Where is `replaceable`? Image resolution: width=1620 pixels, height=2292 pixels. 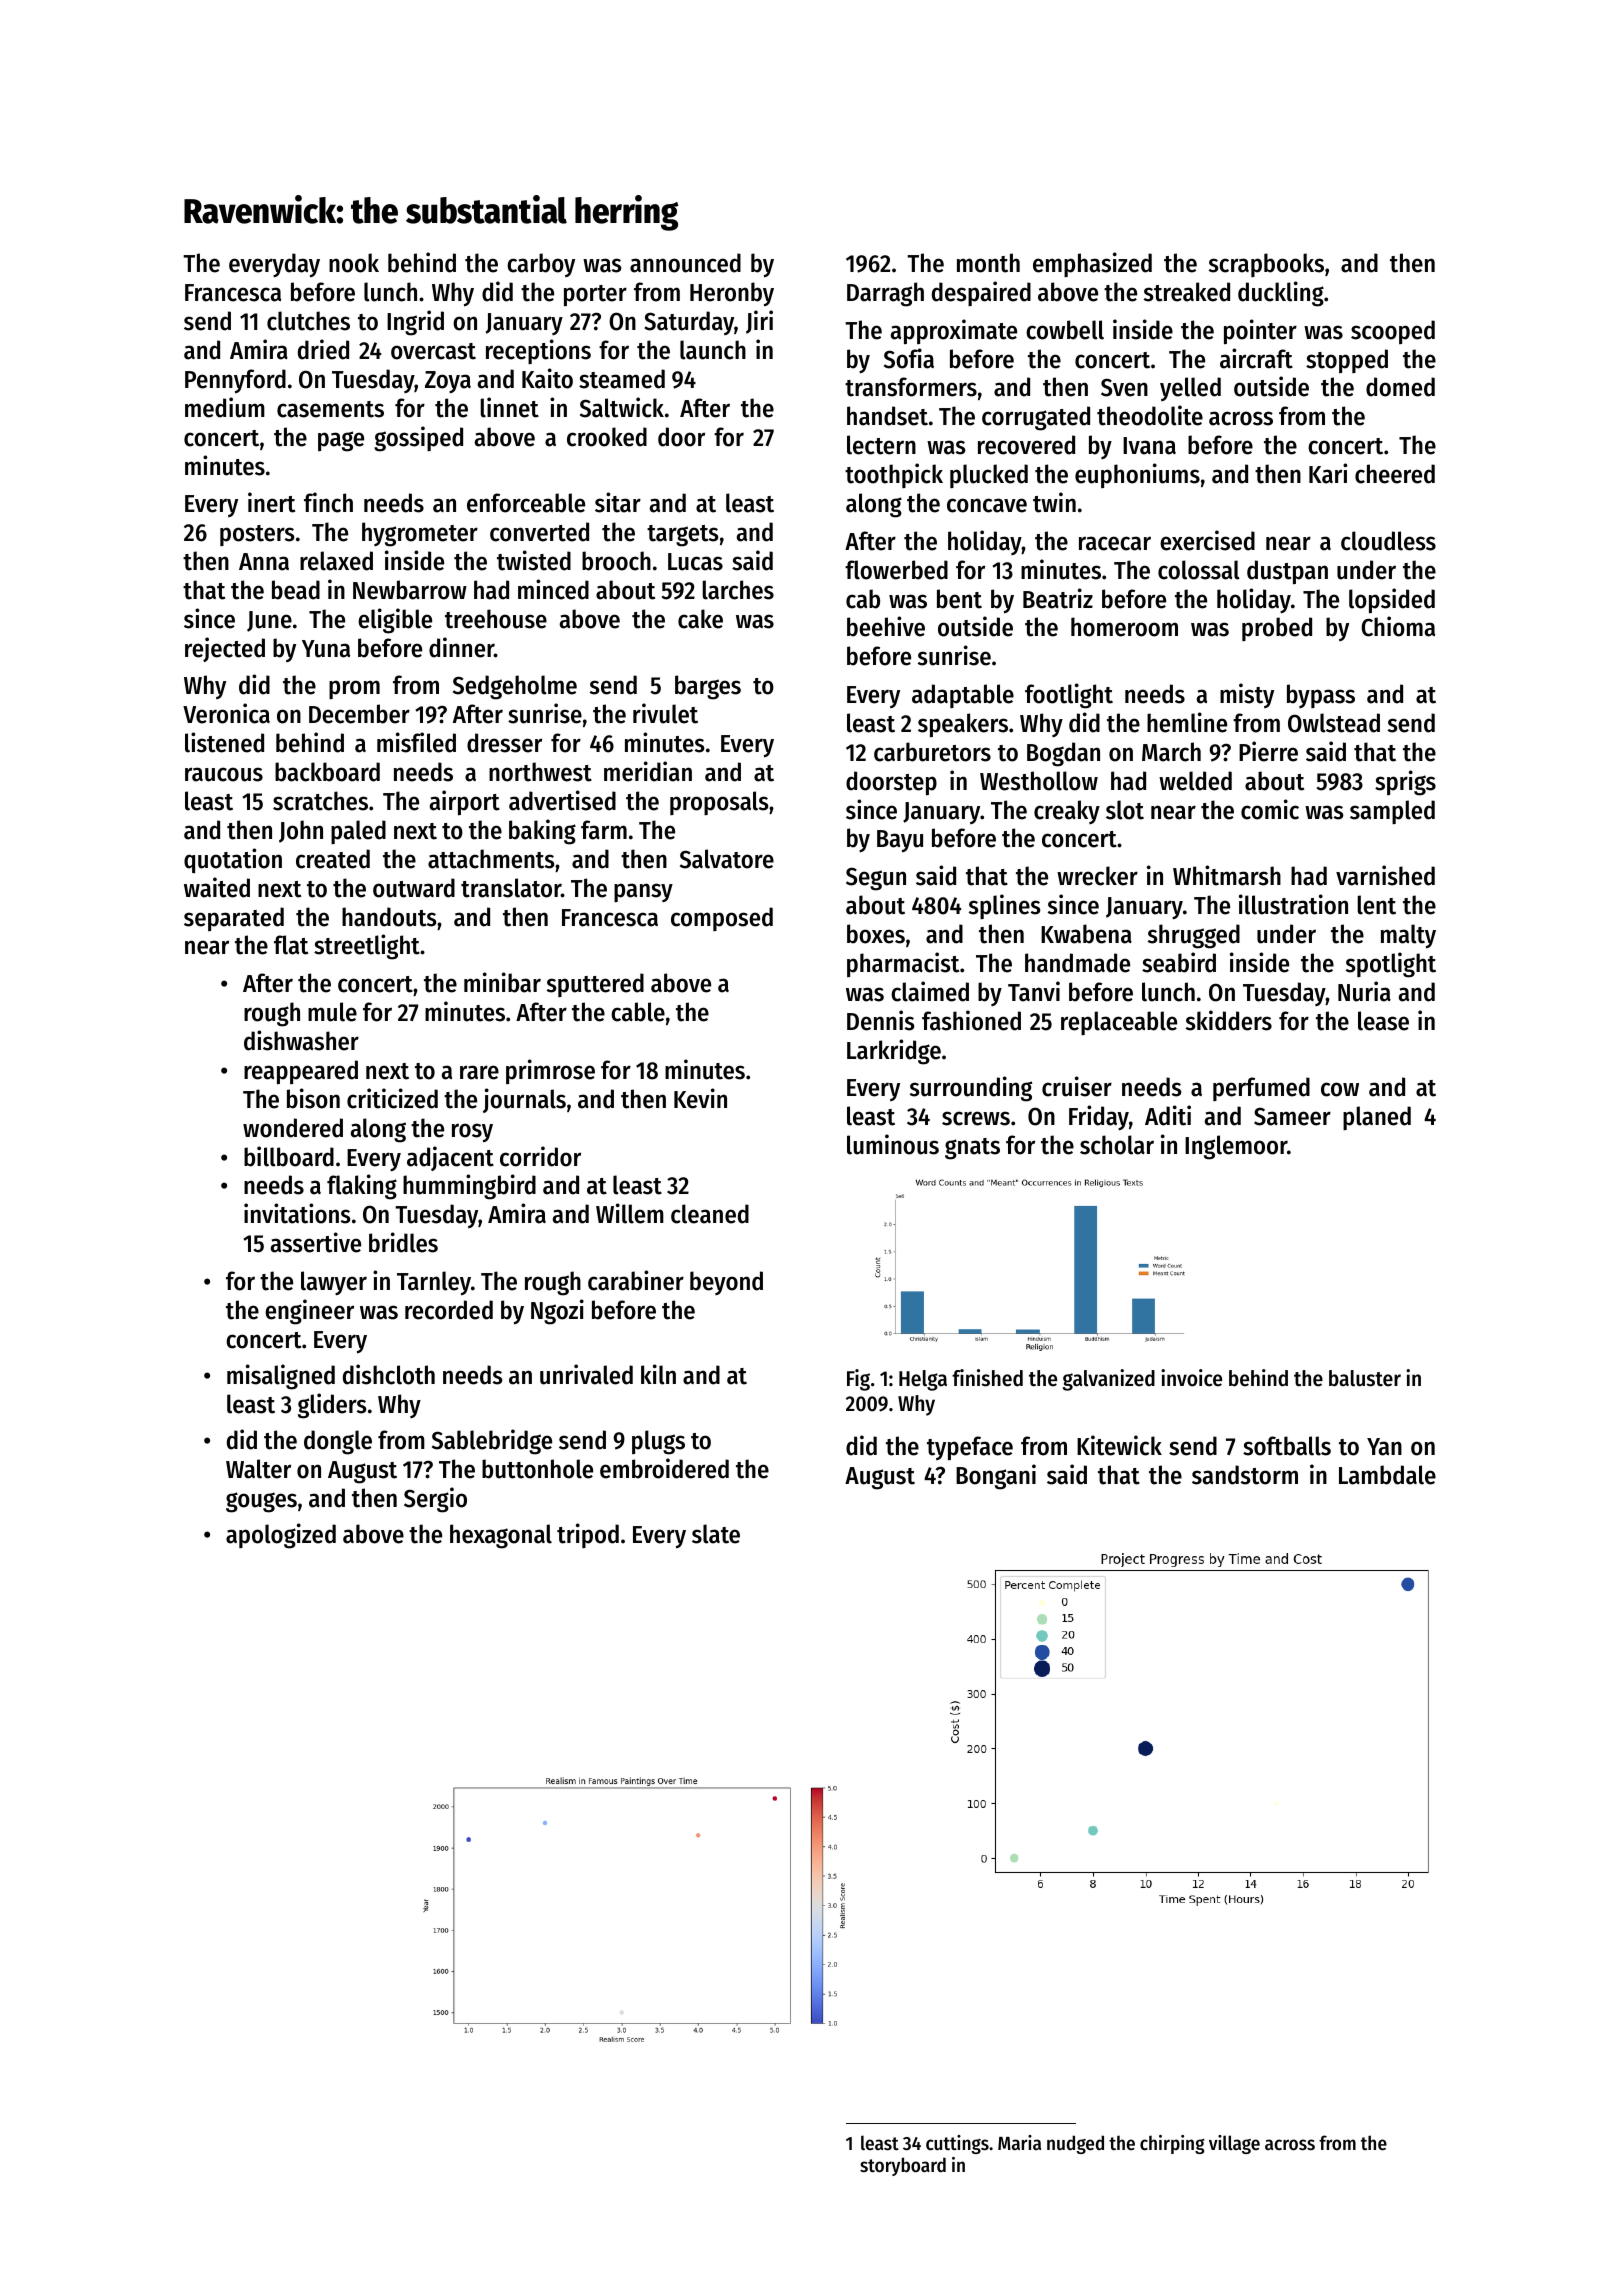 replaceable is located at coordinates (1119, 1023).
